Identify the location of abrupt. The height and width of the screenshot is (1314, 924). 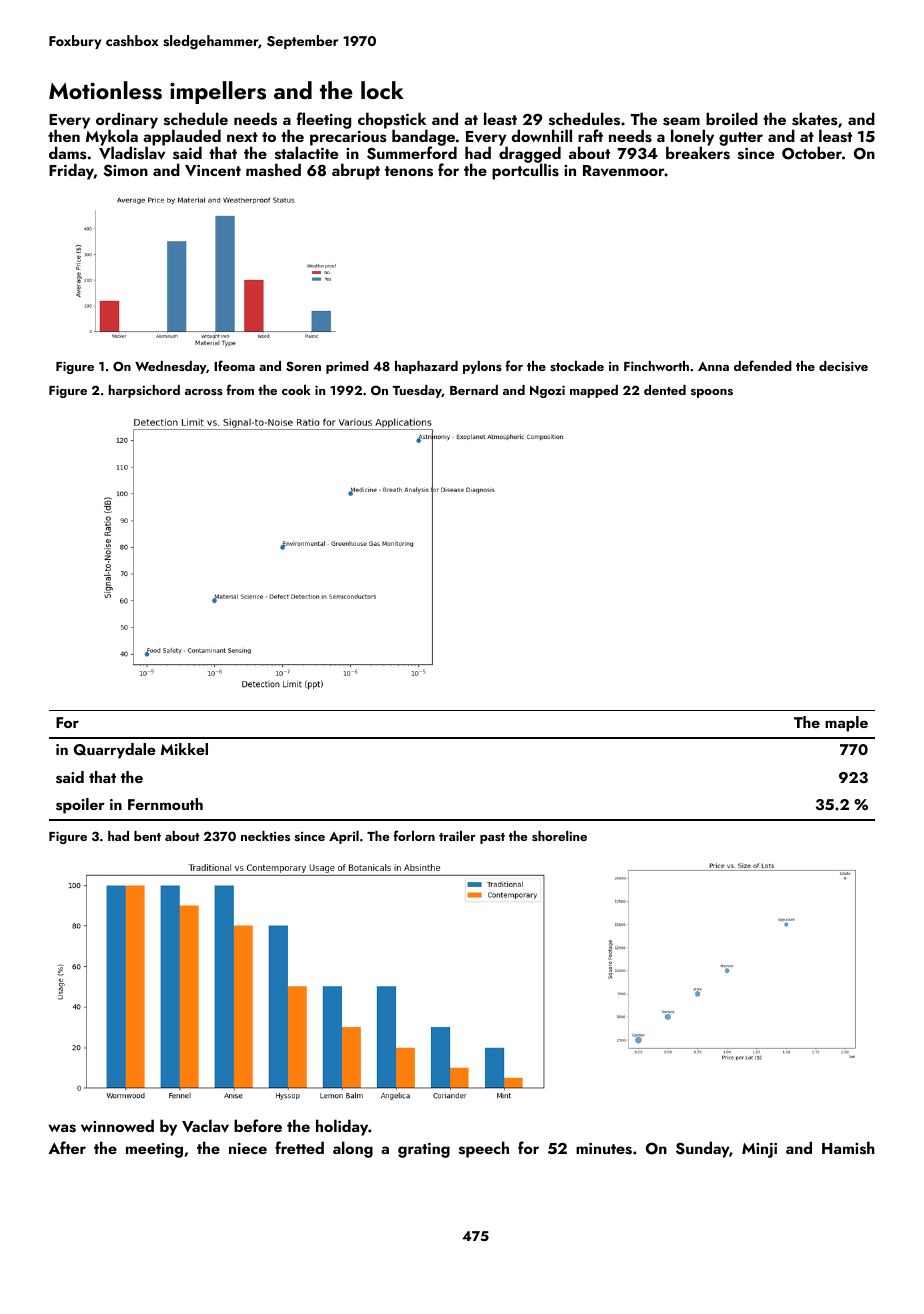
(356, 171).
